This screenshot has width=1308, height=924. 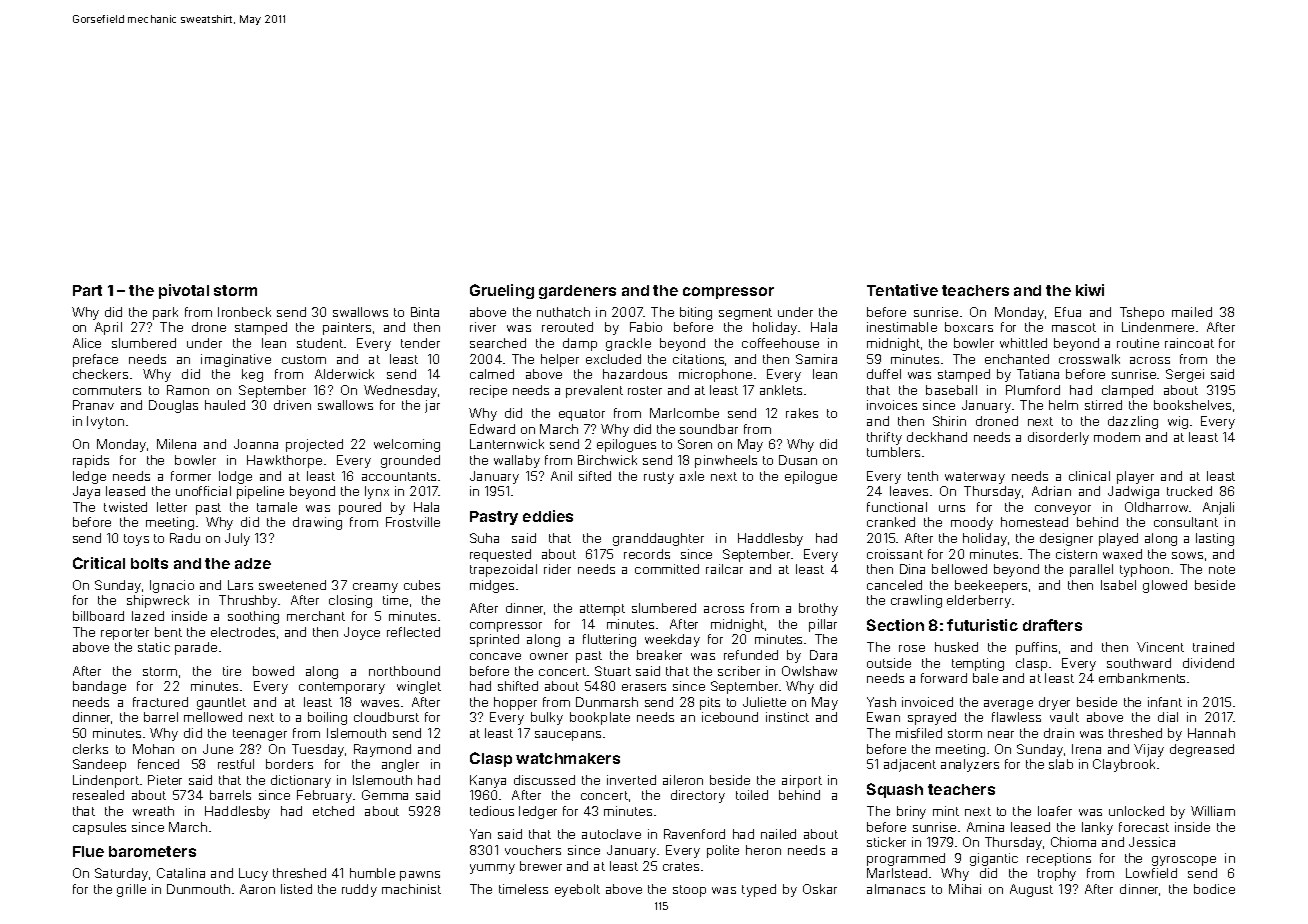 What do you see at coordinates (184, 291) in the screenshot?
I see `pivotal` at bounding box center [184, 291].
